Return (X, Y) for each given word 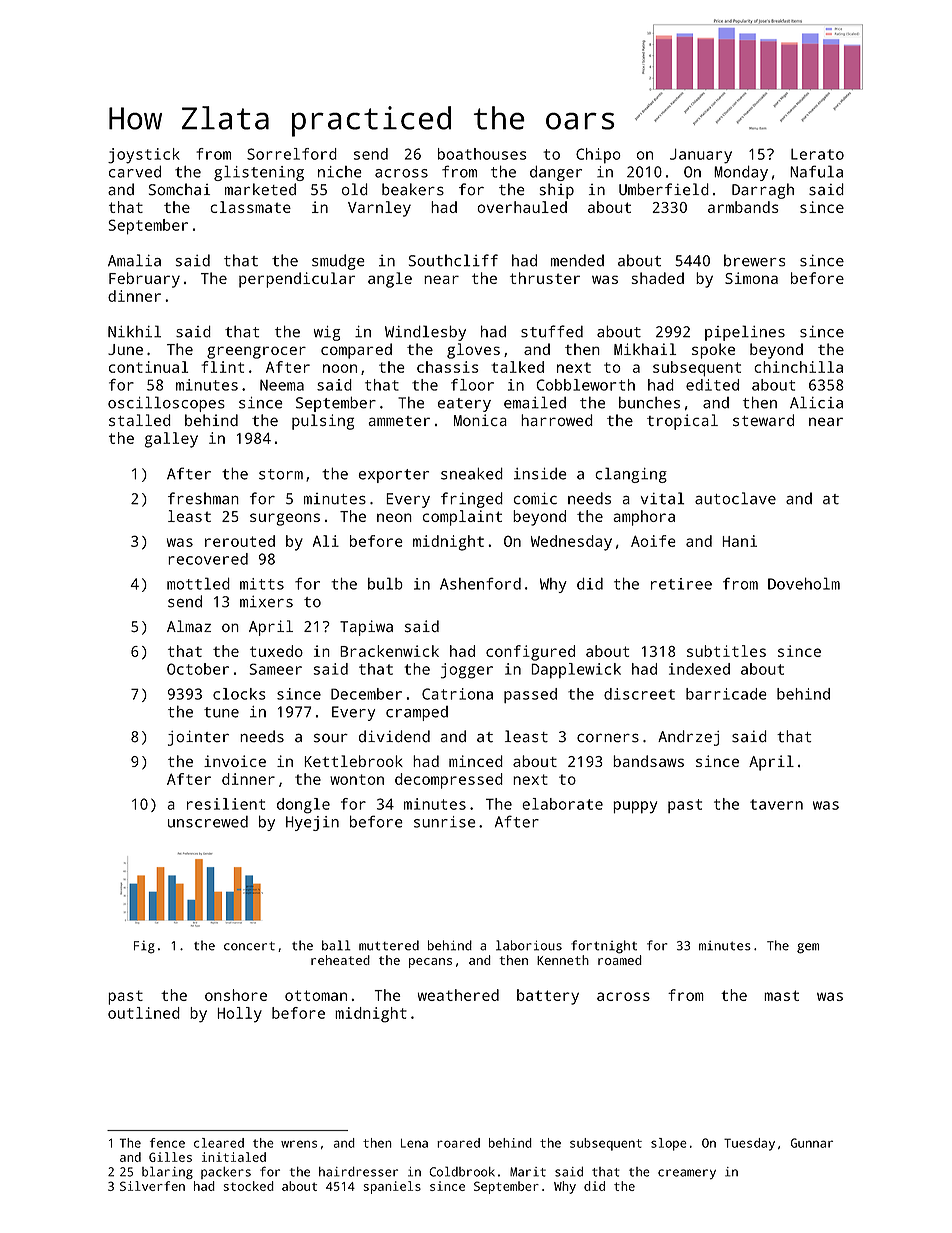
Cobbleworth (585, 385)
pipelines (745, 333)
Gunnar (812, 1143)
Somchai (179, 189)
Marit (528, 1172)
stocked (248, 1186)
